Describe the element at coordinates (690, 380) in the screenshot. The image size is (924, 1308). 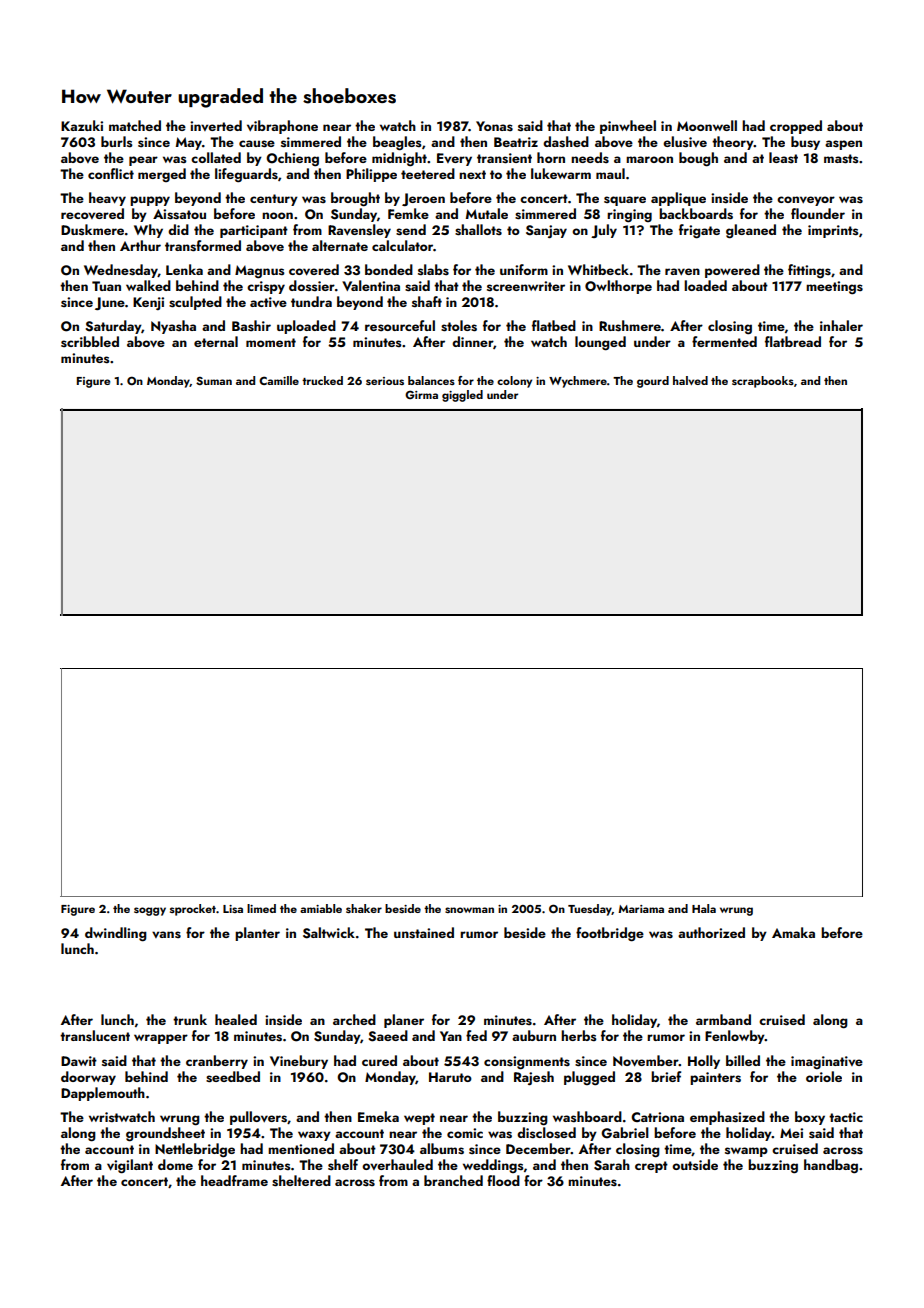
I see `halved` at that location.
